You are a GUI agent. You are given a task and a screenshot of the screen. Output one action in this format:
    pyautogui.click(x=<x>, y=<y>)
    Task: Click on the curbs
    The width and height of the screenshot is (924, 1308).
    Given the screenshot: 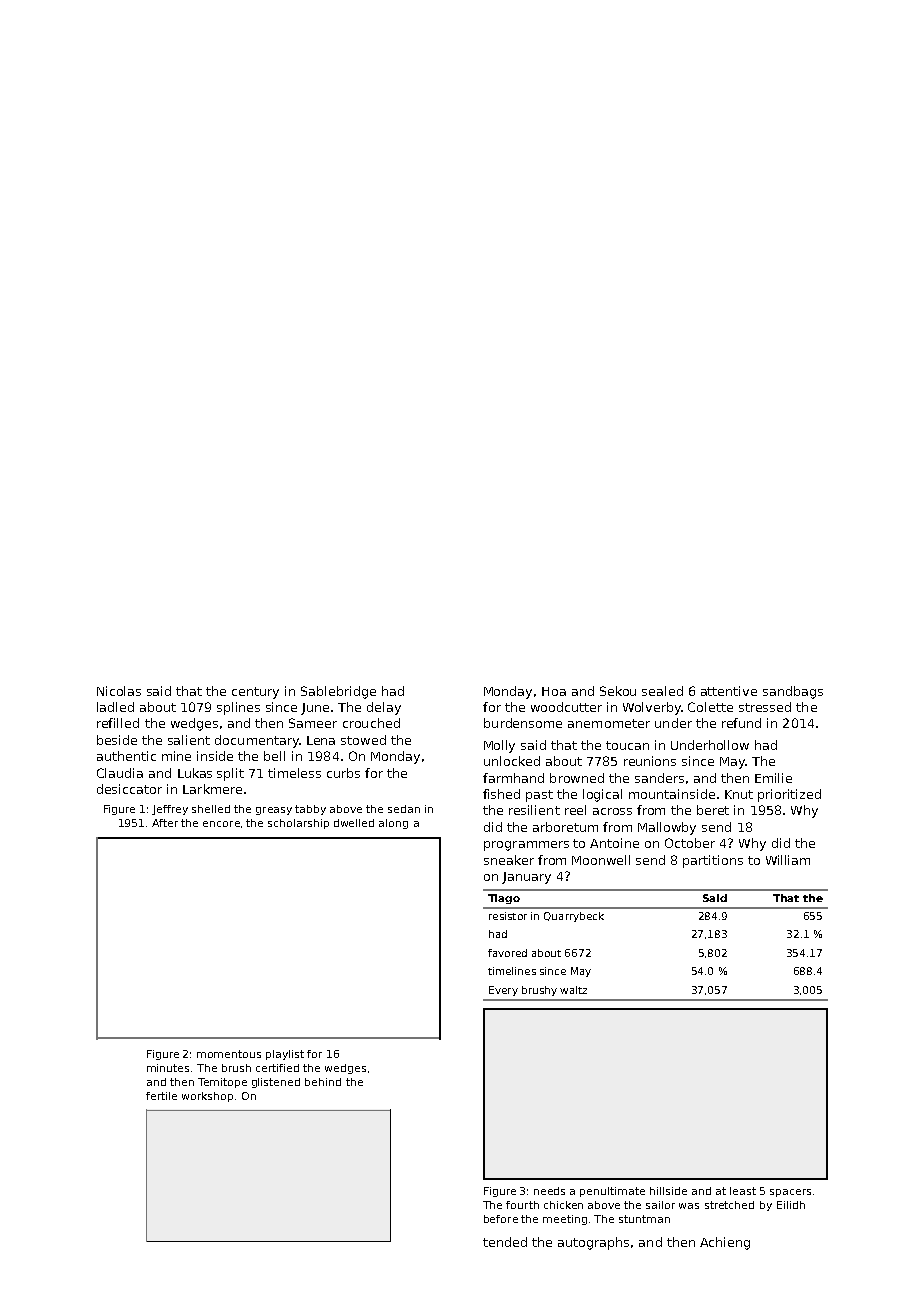 What is the action you would take?
    pyautogui.click(x=343, y=773)
